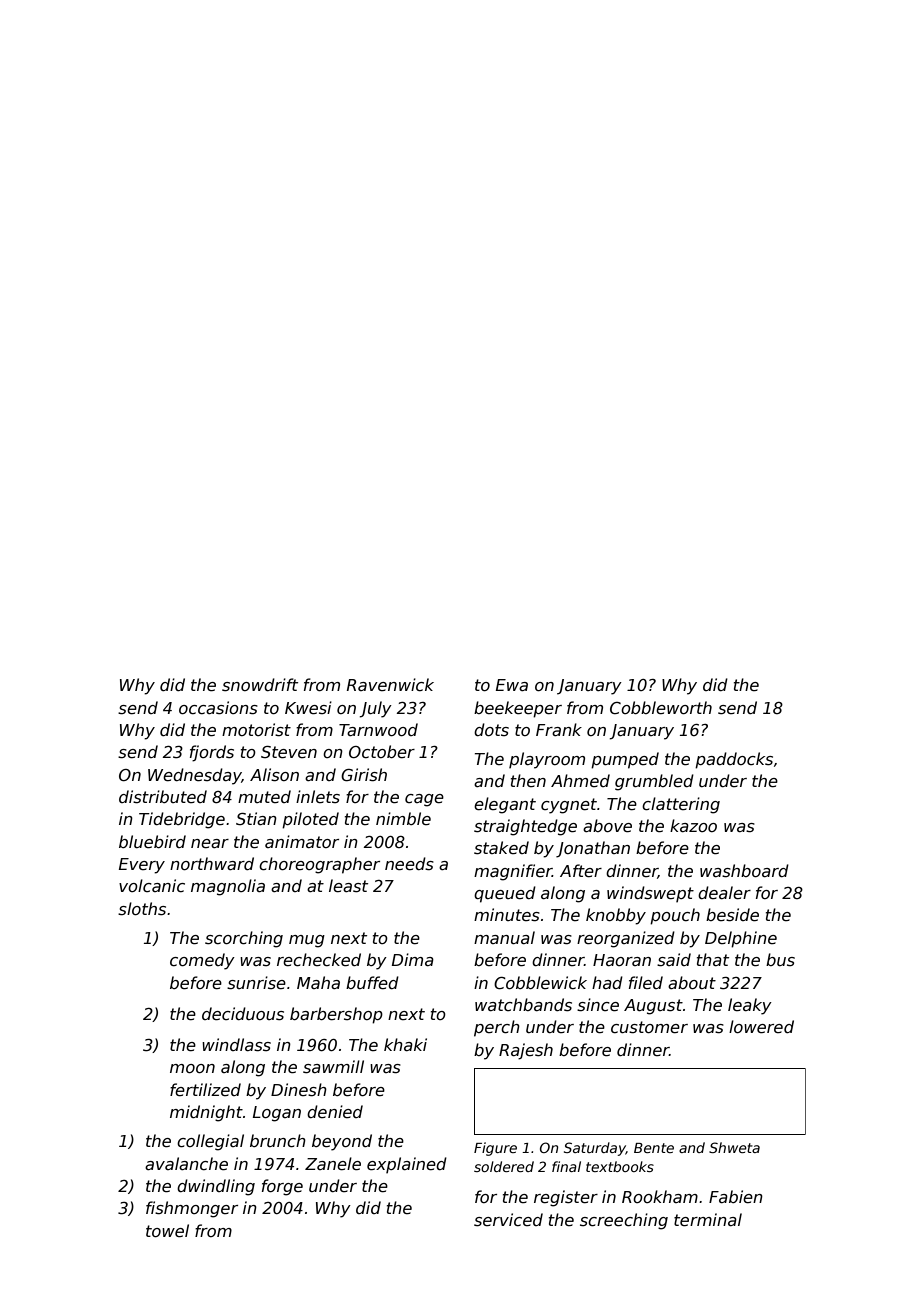 This page has width=924, height=1308. What do you see at coordinates (319, 865) in the page?
I see `choreographer` at bounding box center [319, 865].
